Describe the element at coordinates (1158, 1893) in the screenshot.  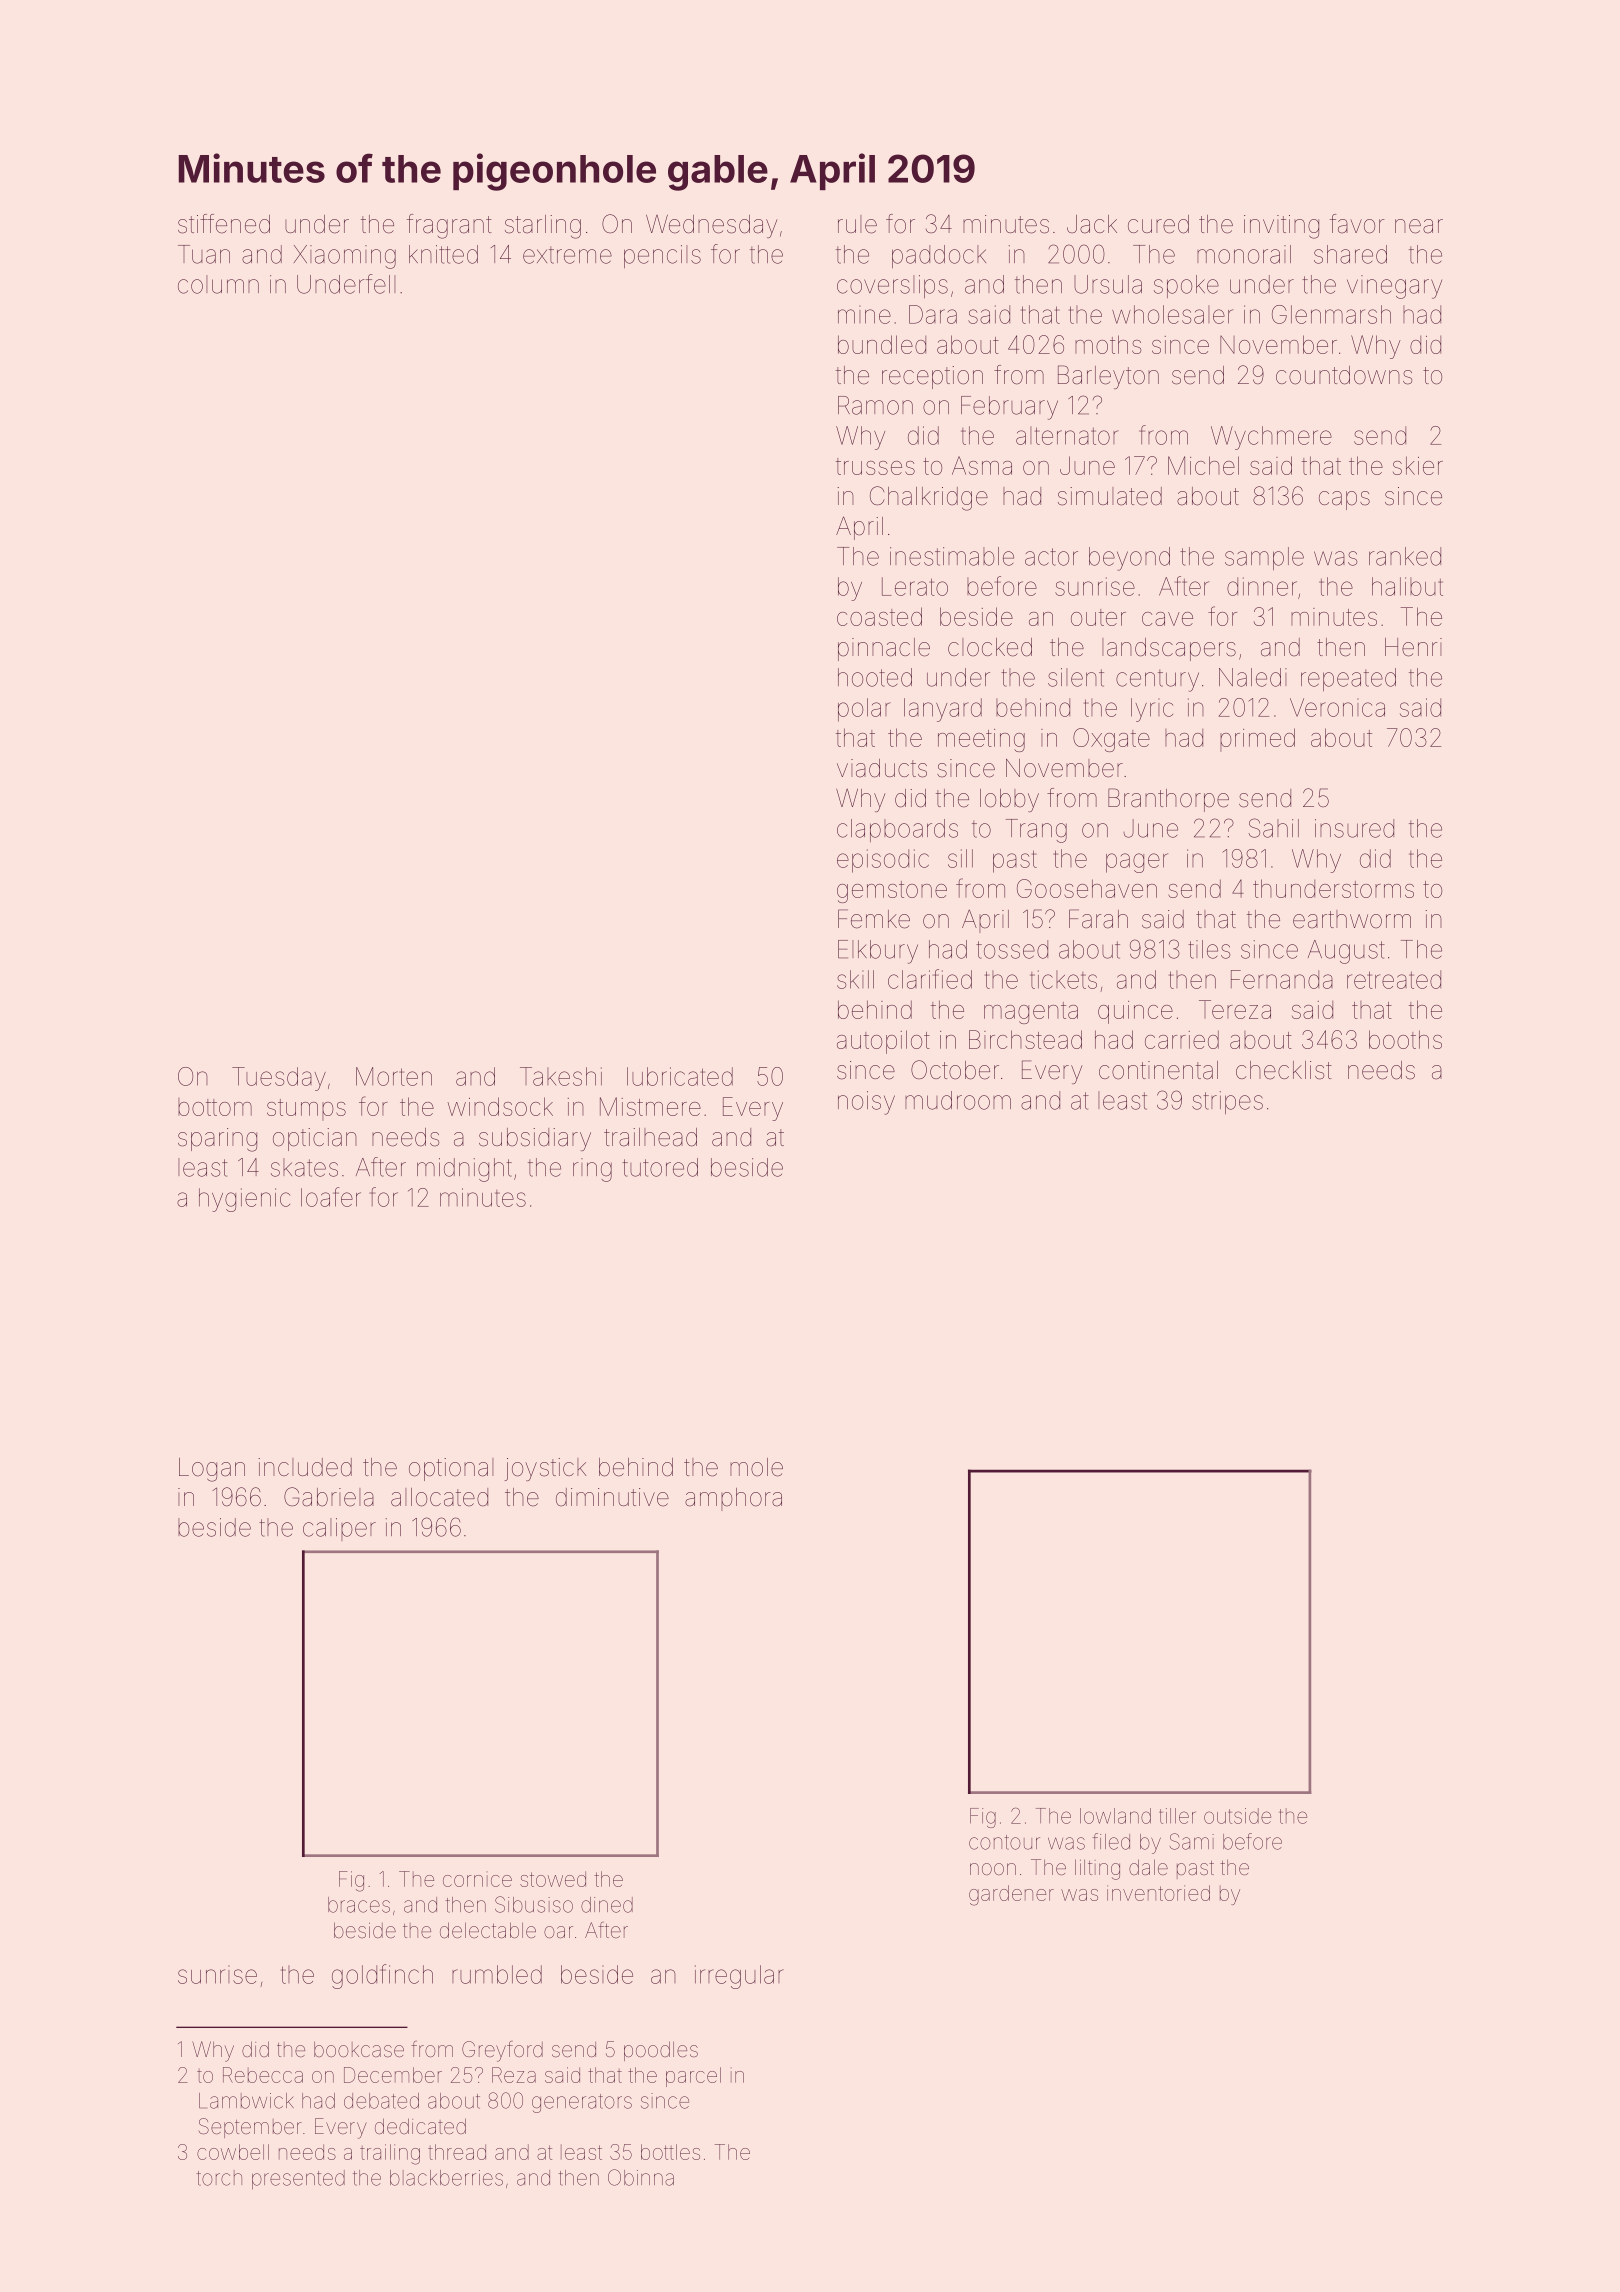
I see `inventoried` at that location.
